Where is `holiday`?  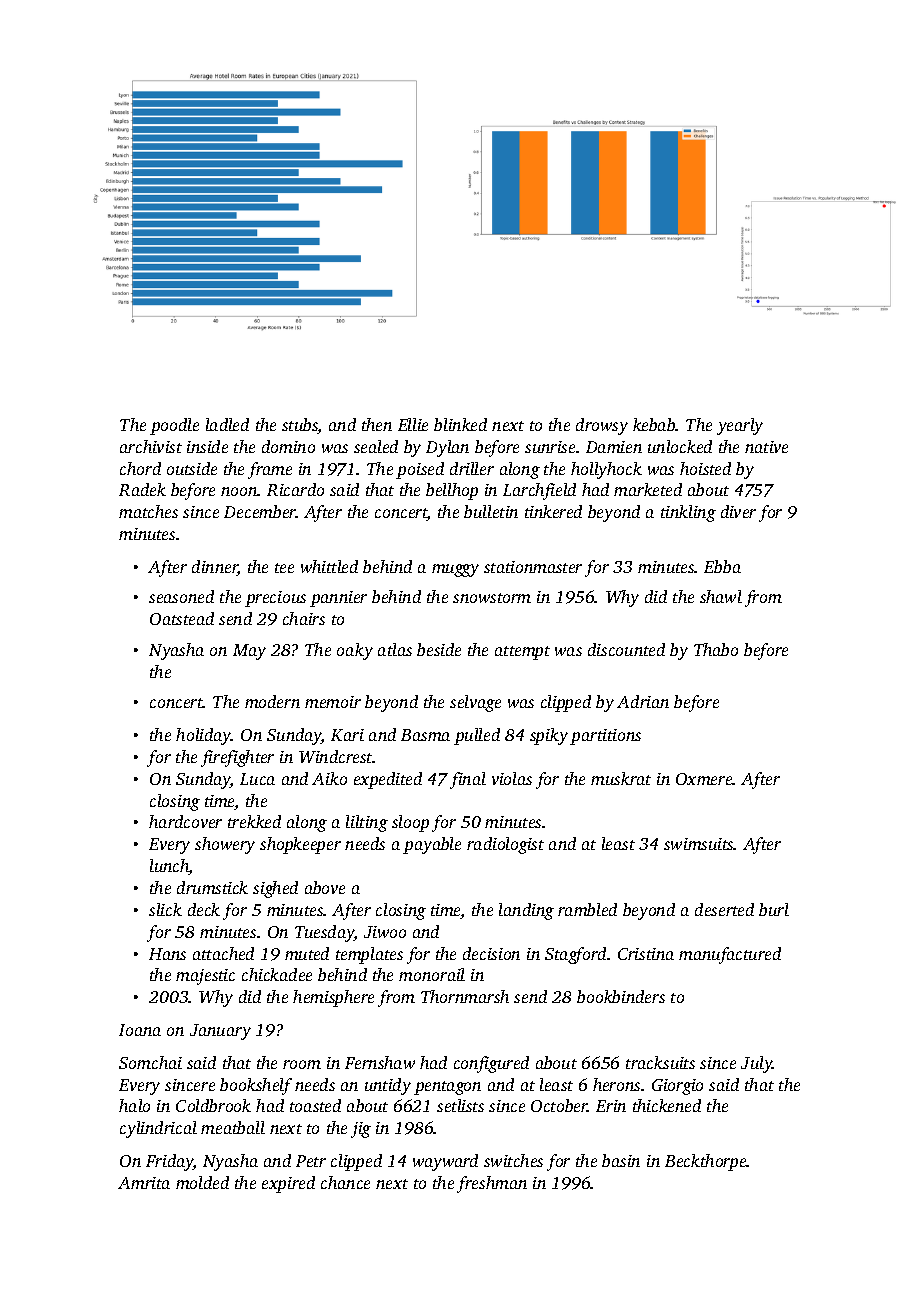 holiday is located at coordinates (203, 736).
